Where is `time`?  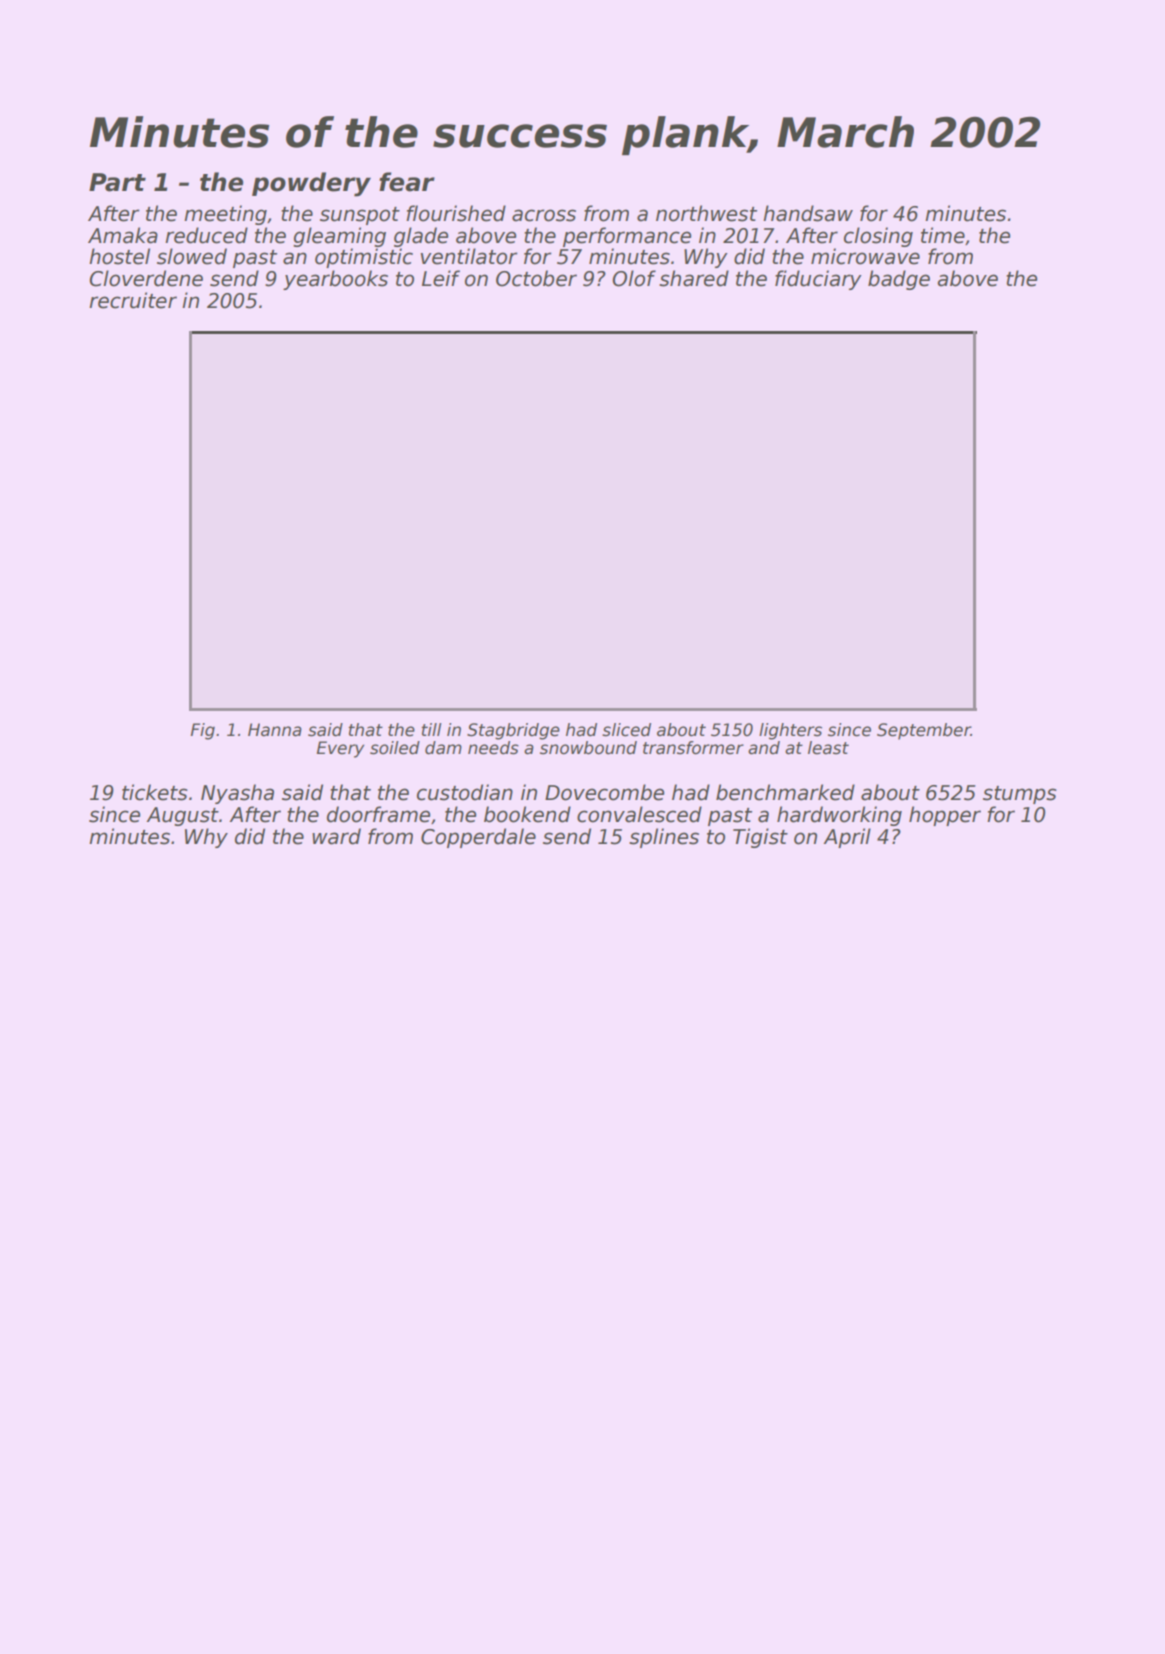
time is located at coordinates (943, 235).
